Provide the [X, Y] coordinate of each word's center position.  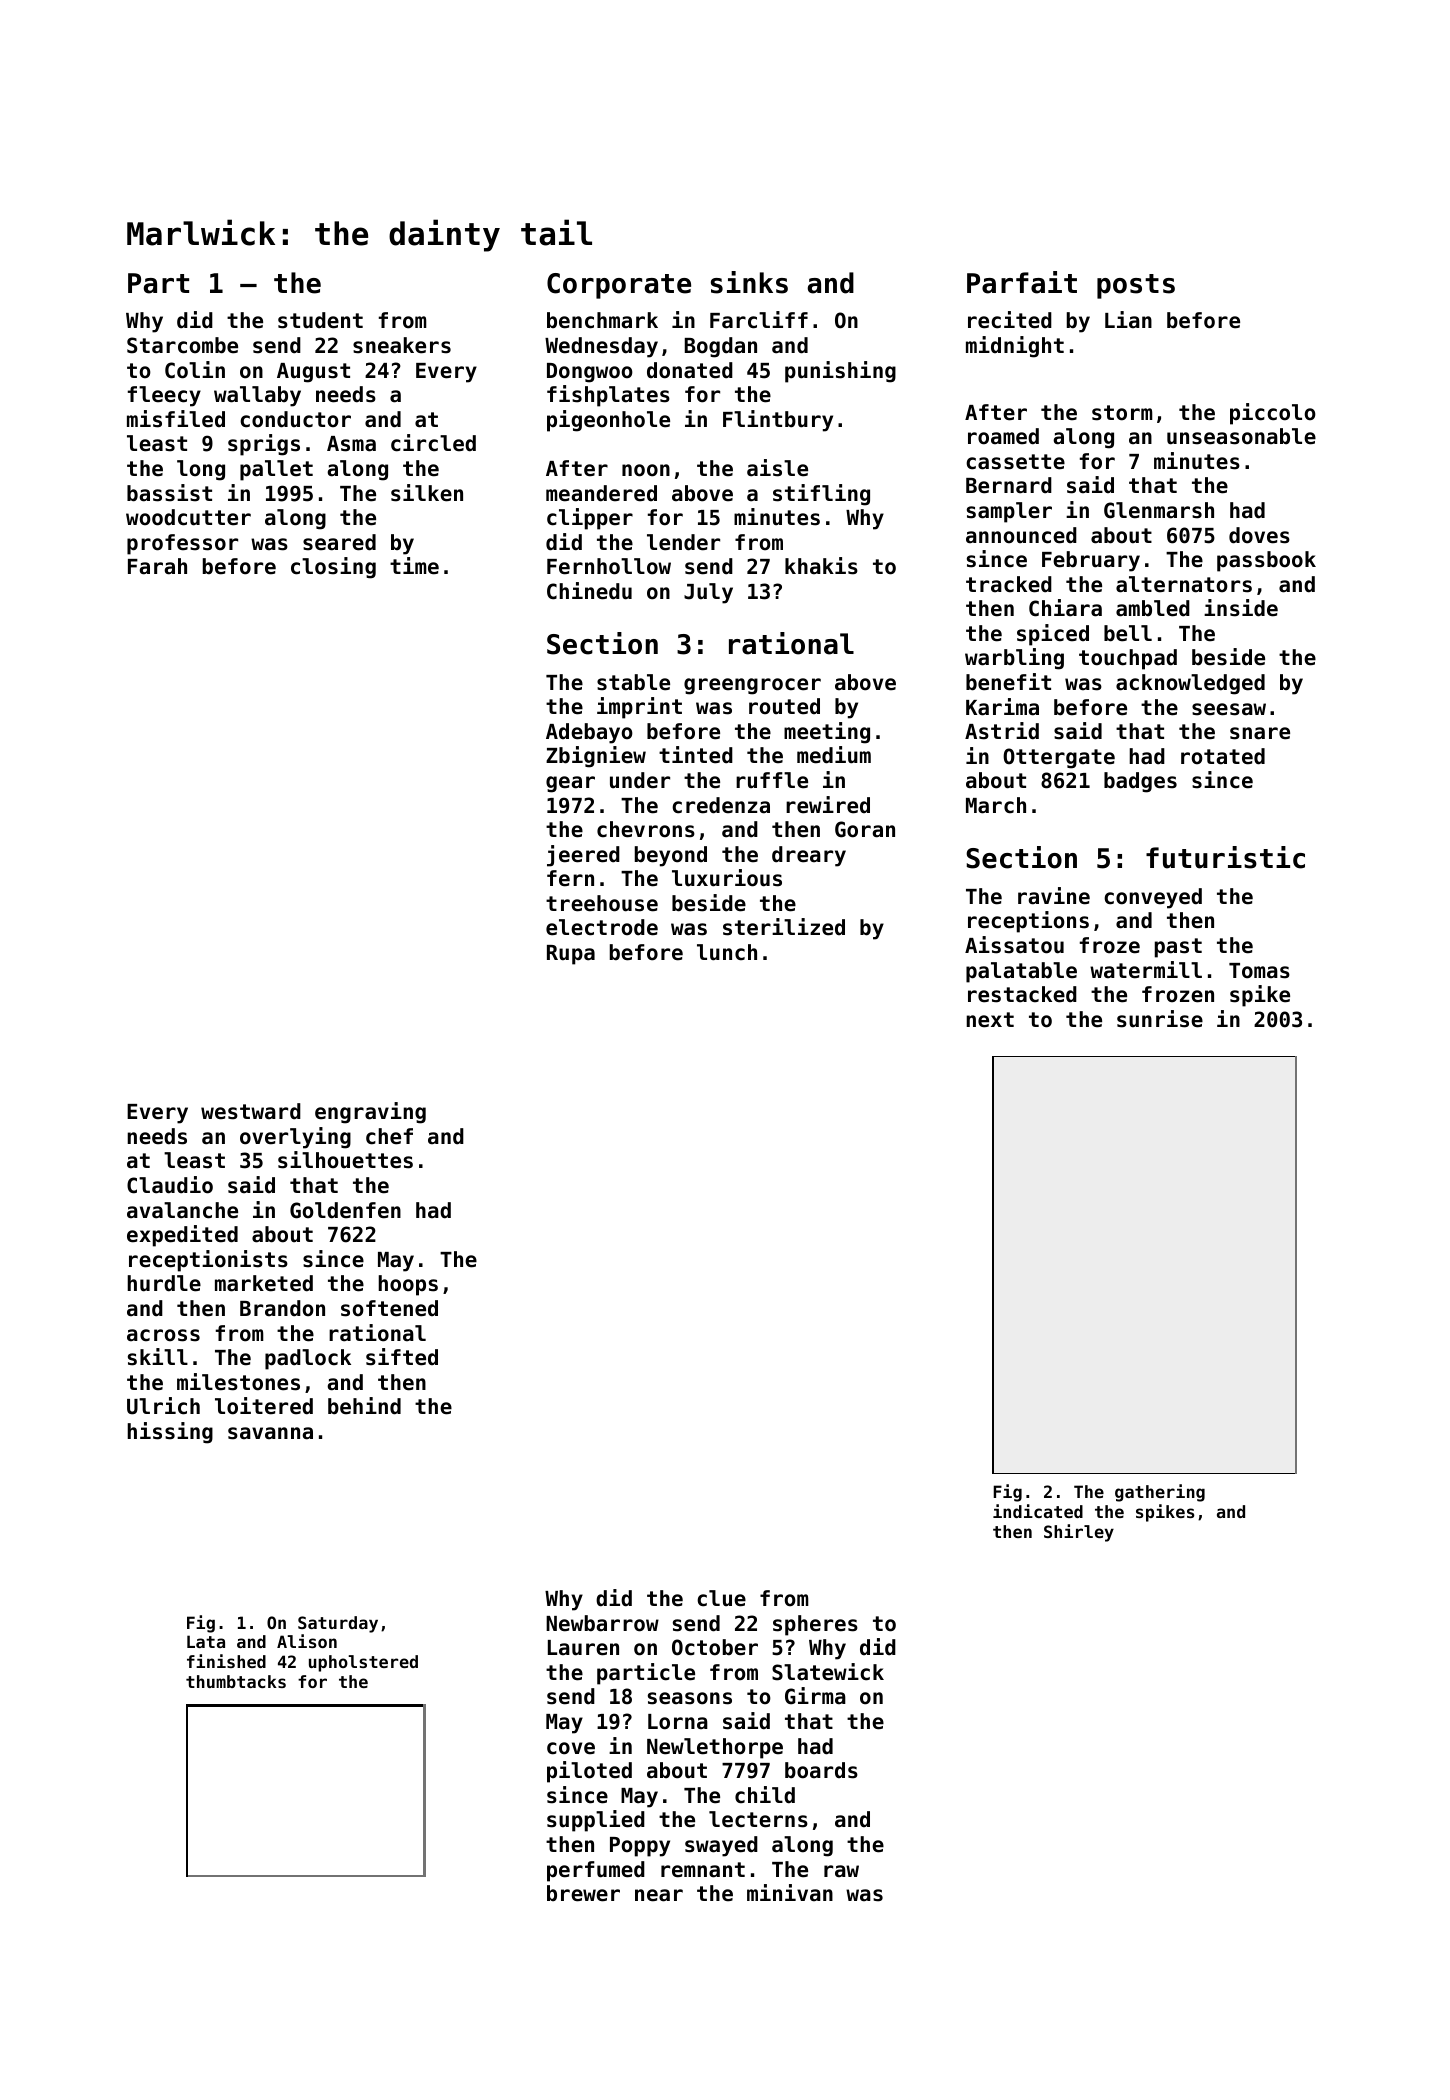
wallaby [257, 396]
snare [1260, 733]
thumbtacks [236, 1681]
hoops [408, 1285]
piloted [589, 1772]
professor [182, 544]
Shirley [1079, 1533]
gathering [1160, 1493]
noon [646, 470]
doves [1259, 535]
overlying [295, 1138]
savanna [270, 1433]
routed [784, 706]
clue [721, 1598]
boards [821, 1770]
